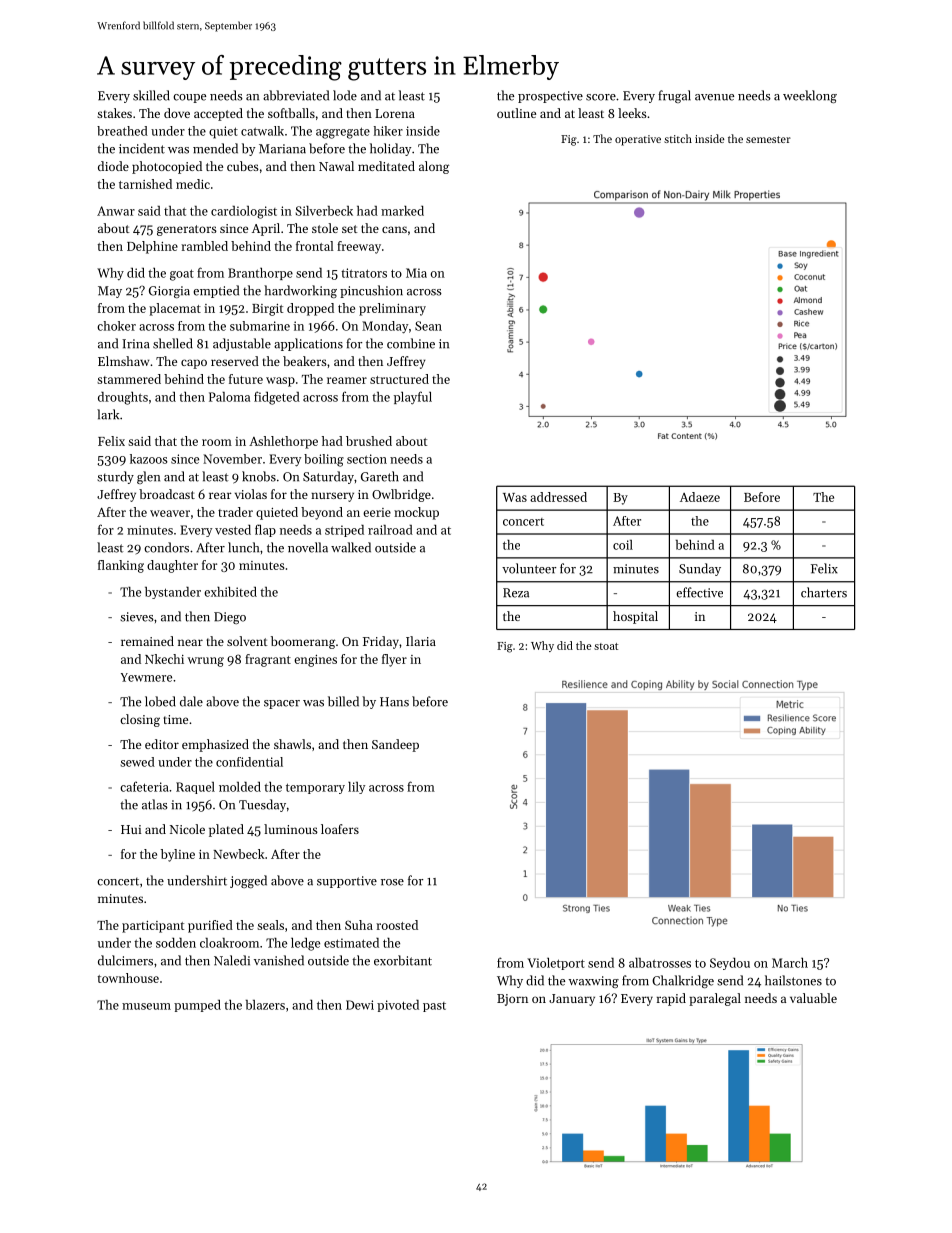  What do you see at coordinates (699, 592) in the screenshot?
I see `effective` at bounding box center [699, 592].
